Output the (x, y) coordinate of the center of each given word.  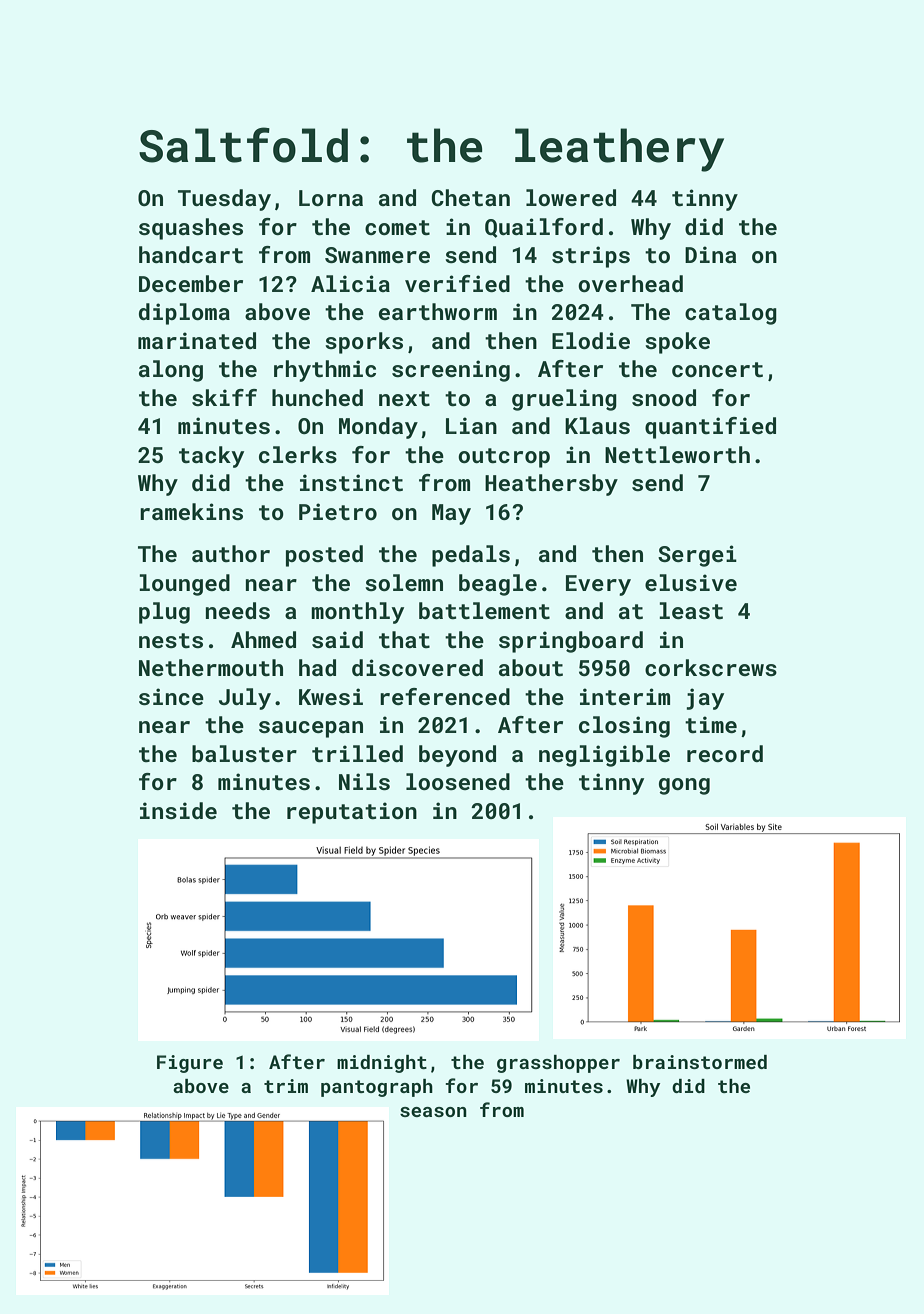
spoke (677, 343)
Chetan (471, 197)
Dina (710, 254)
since (171, 696)
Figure (190, 1064)
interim (625, 696)
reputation (352, 813)
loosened (458, 781)
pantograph (377, 1088)
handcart (191, 254)
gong (684, 786)
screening (451, 371)
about (531, 667)
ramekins (191, 511)
